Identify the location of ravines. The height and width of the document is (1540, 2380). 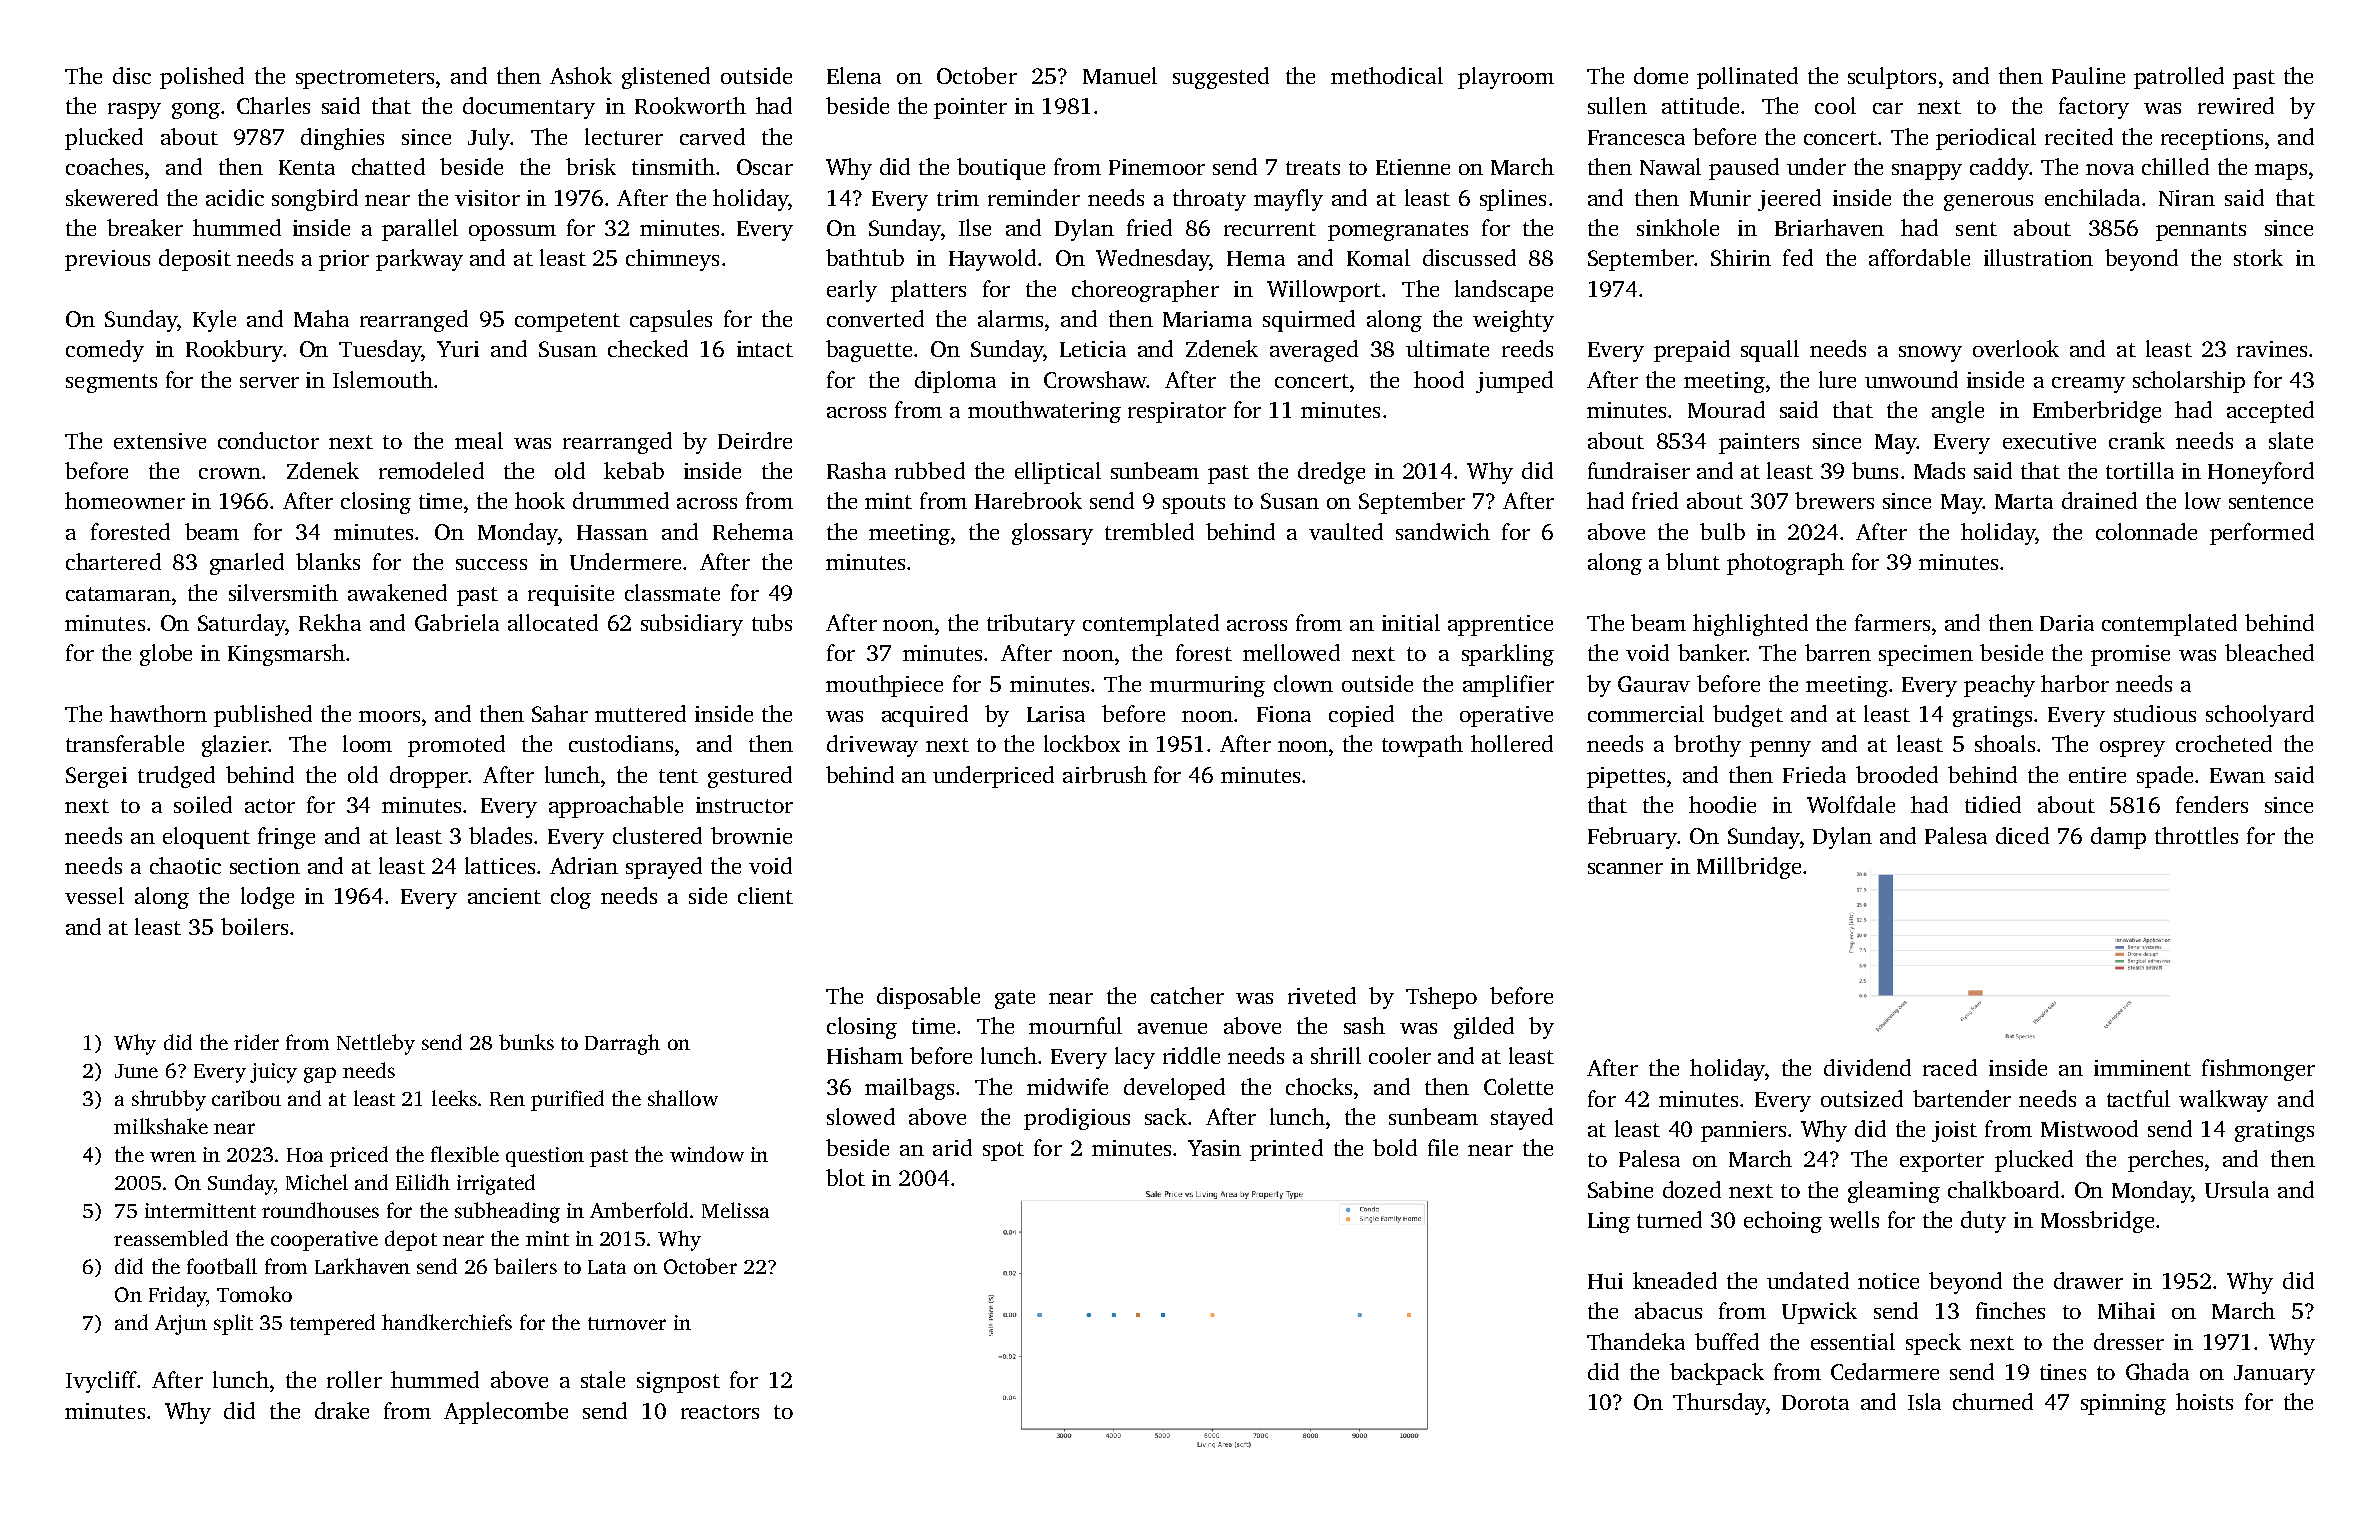
(2272, 349).
